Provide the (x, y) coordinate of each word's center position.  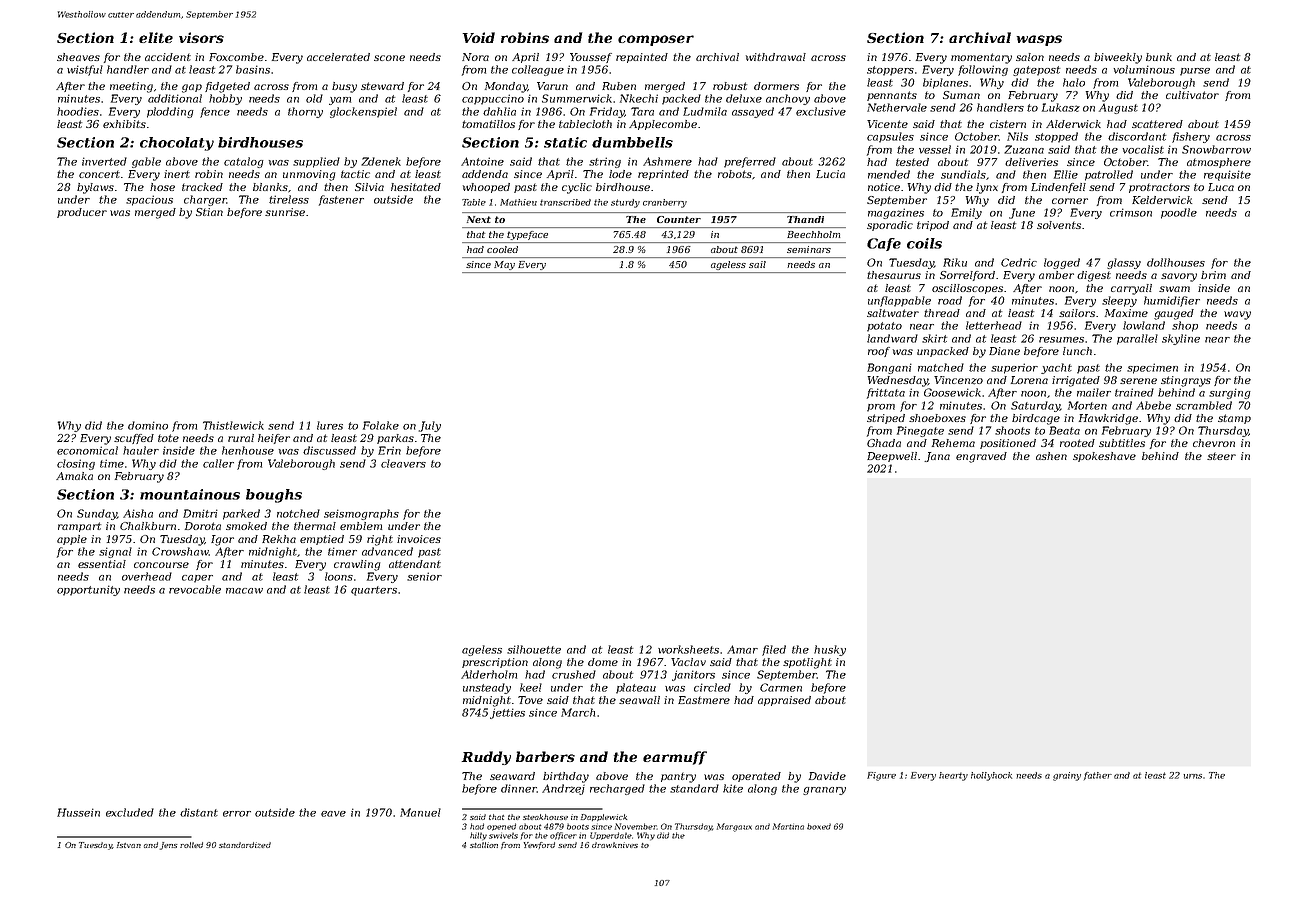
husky (830, 650)
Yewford (539, 845)
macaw (244, 591)
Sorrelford (967, 276)
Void (479, 37)
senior (424, 576)
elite (156, 37)
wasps (1039, 40)
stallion (484, 845)
